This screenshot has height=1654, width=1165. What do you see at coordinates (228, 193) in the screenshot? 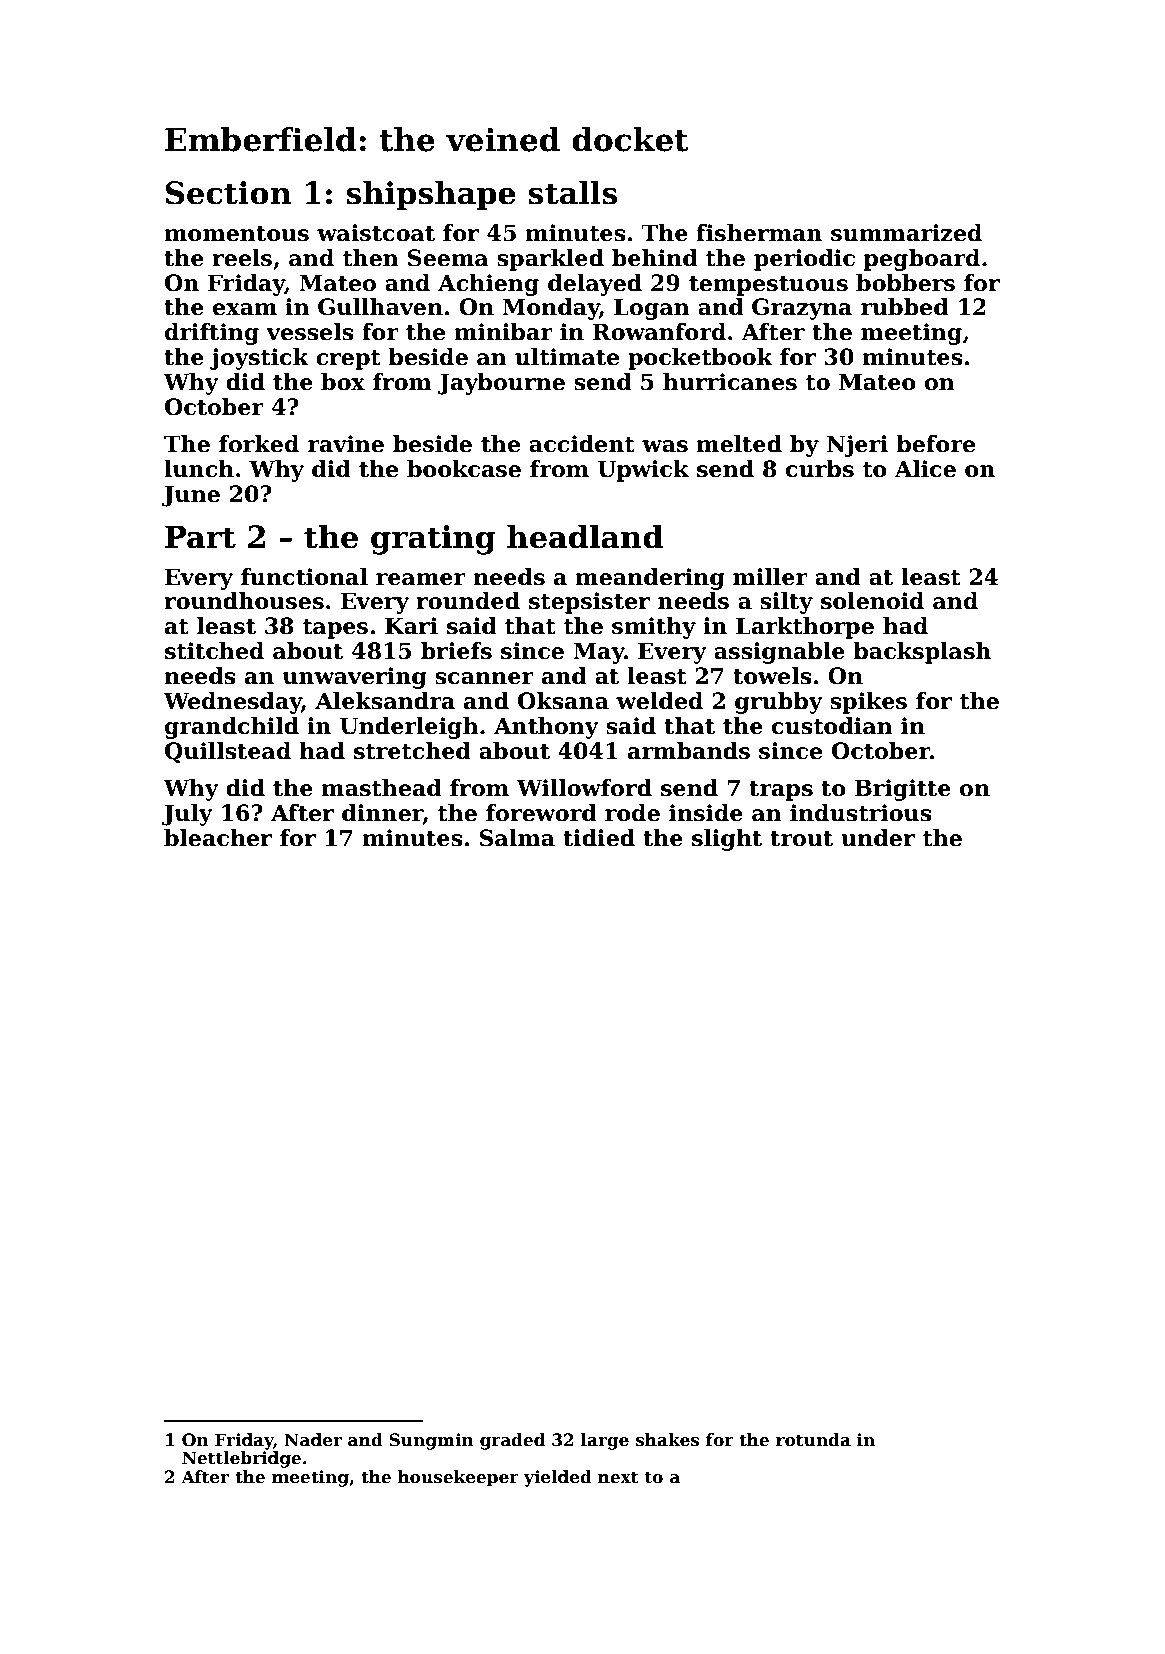
I see `Section` at bounding box center [228, 193].
